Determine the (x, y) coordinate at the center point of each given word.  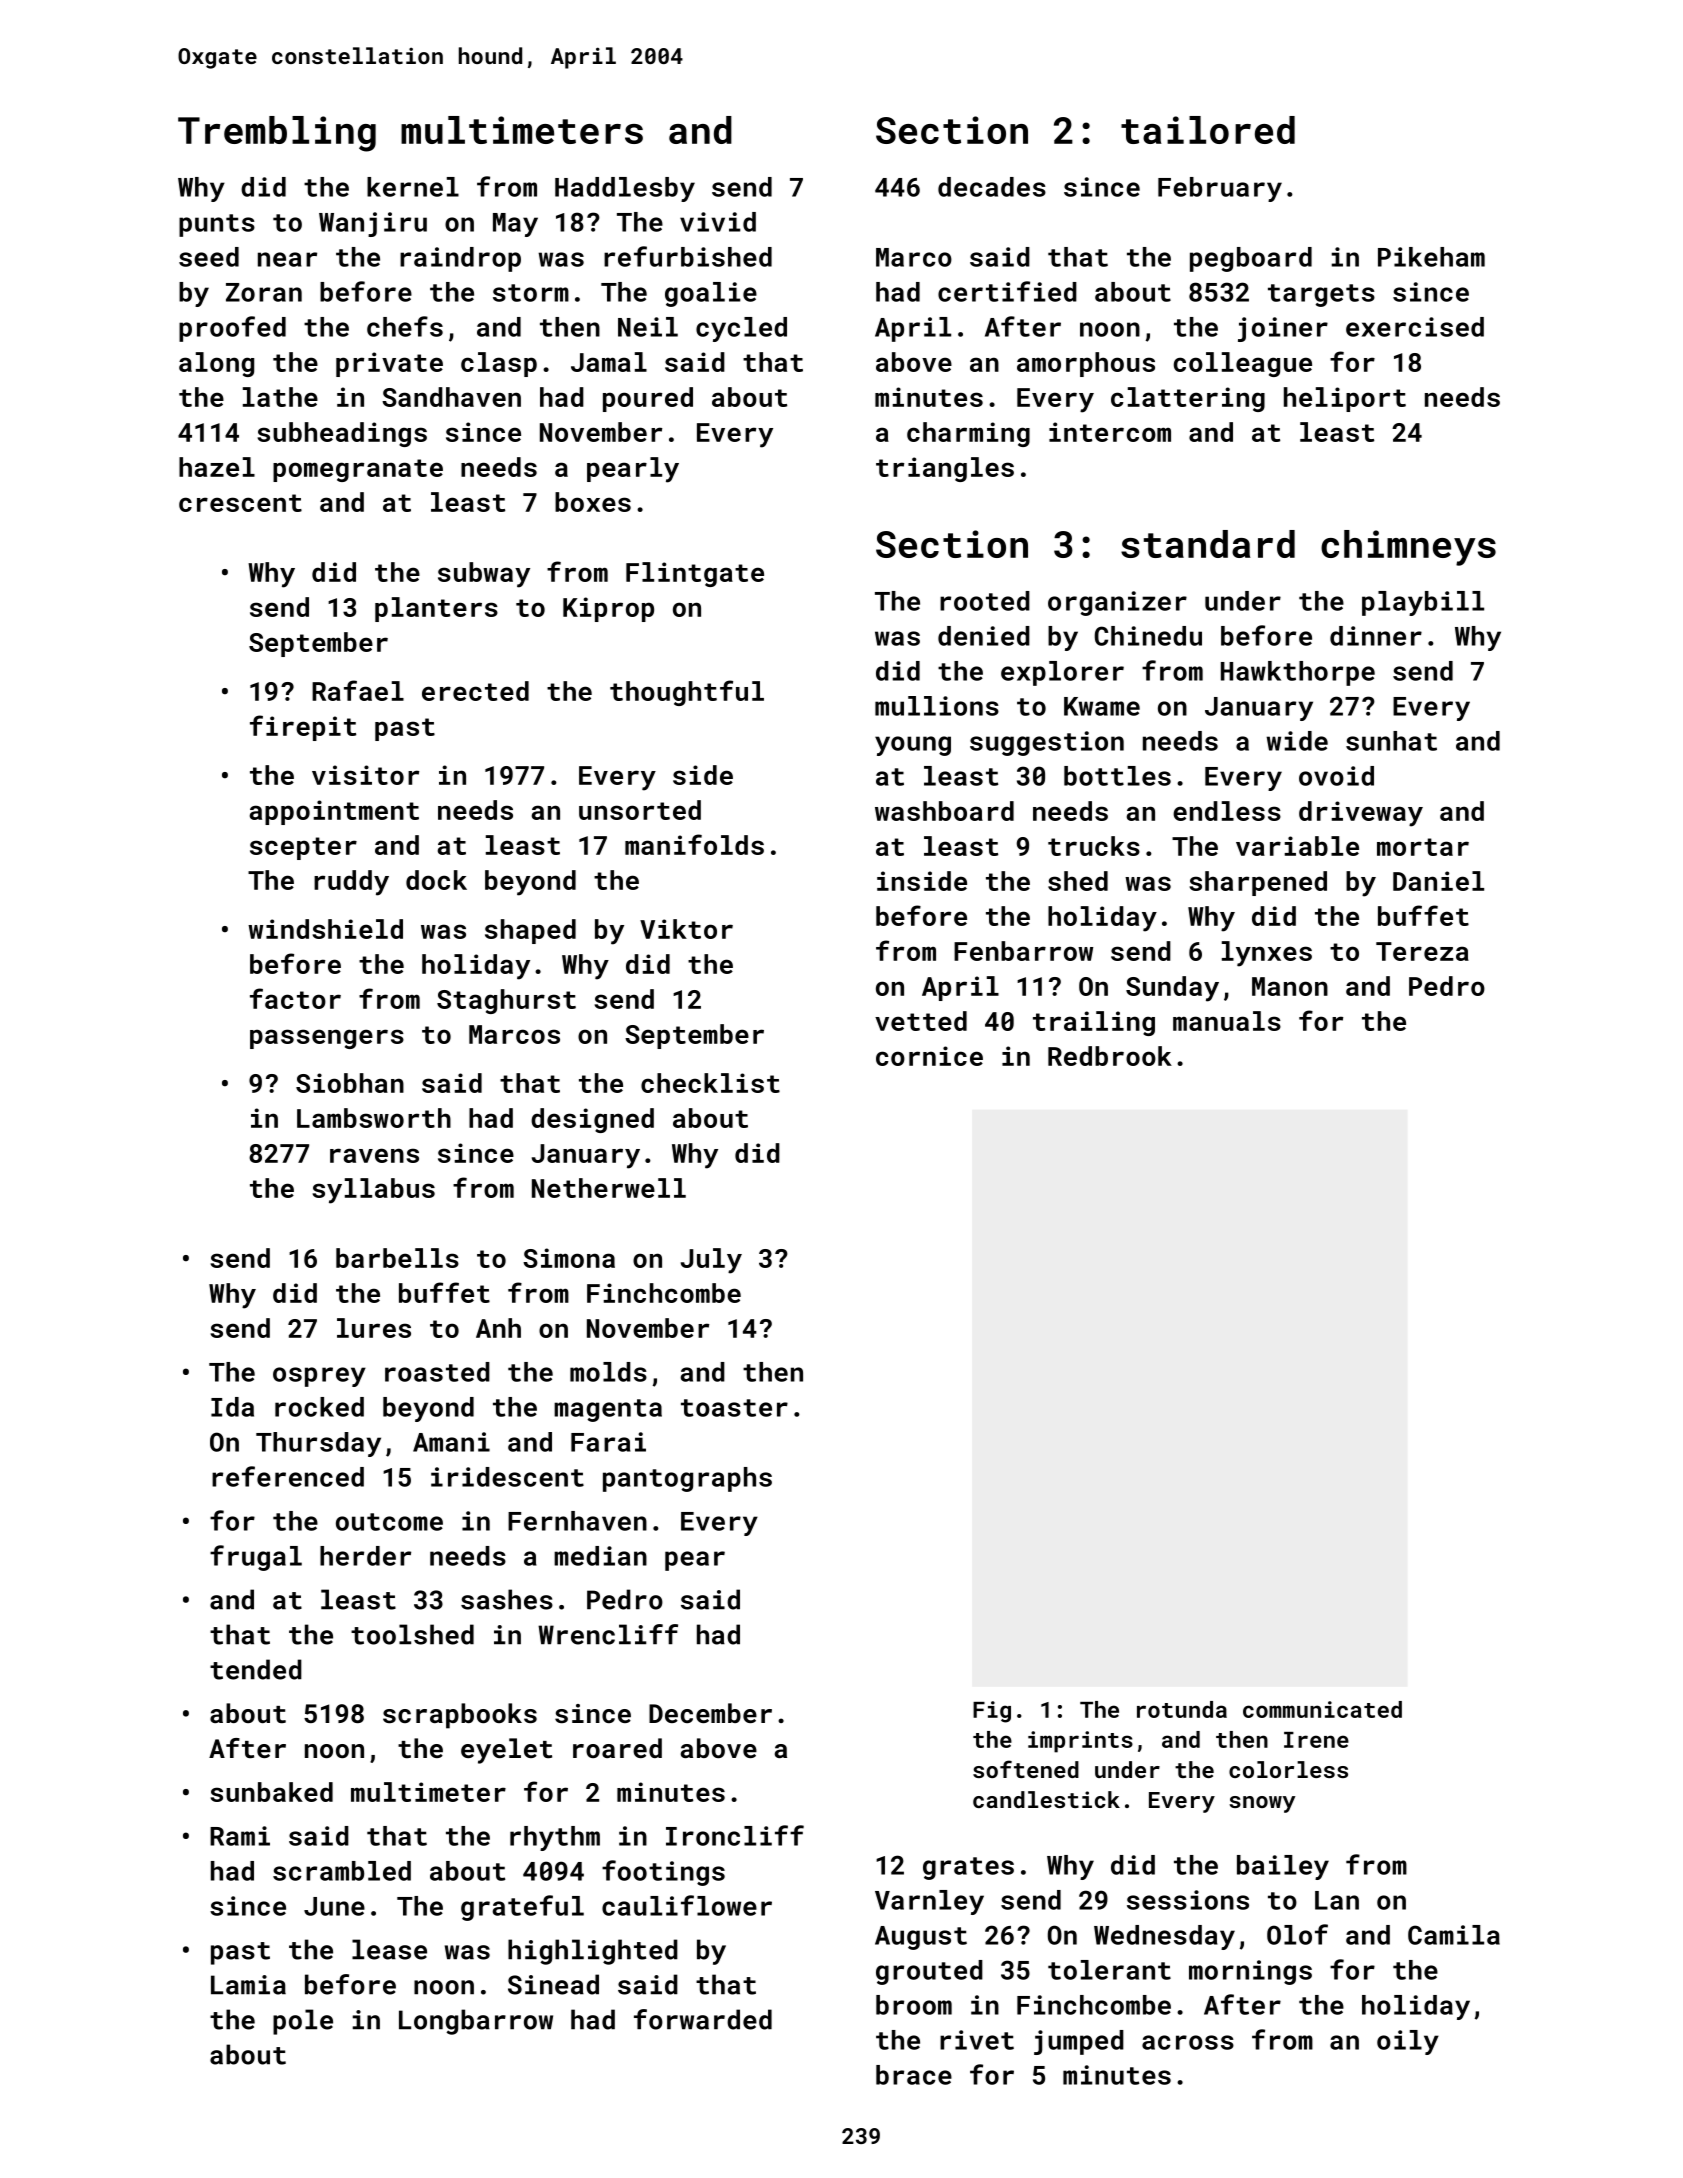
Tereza (1422, 951)
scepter (303, 848)
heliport (1345, 399)
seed (209, 257)
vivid (718, 222)
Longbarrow (476, 2022)
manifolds (694, 844)
